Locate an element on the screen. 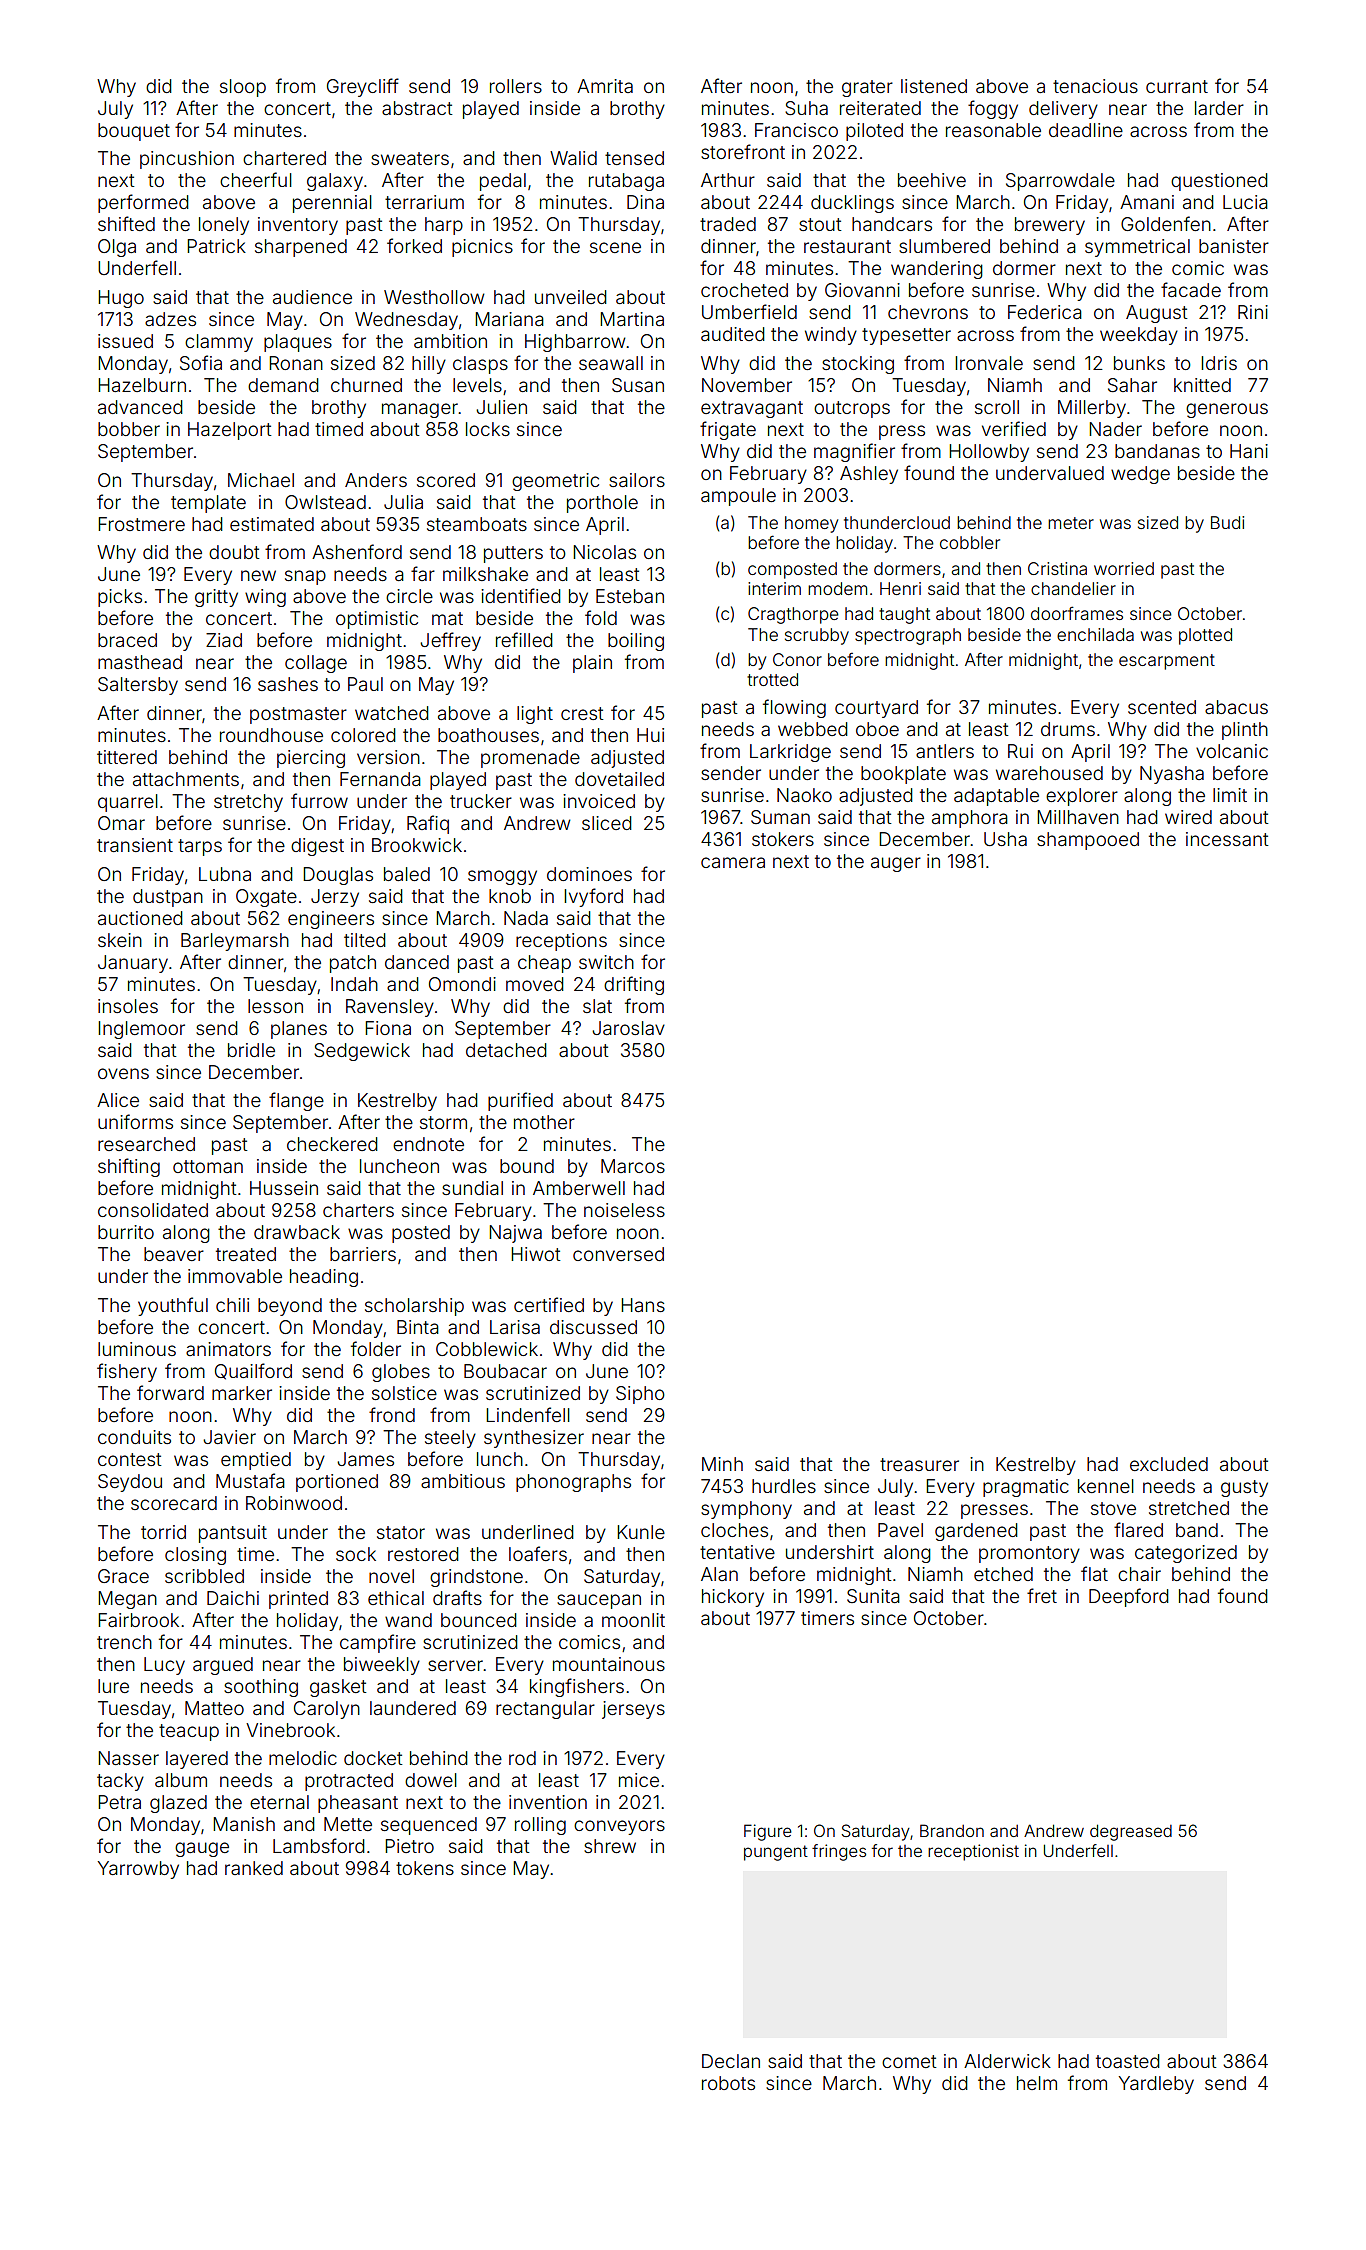 The height and width of the screenshot is (2250, 1366). restaurant is located at coordinates (847, 246).
